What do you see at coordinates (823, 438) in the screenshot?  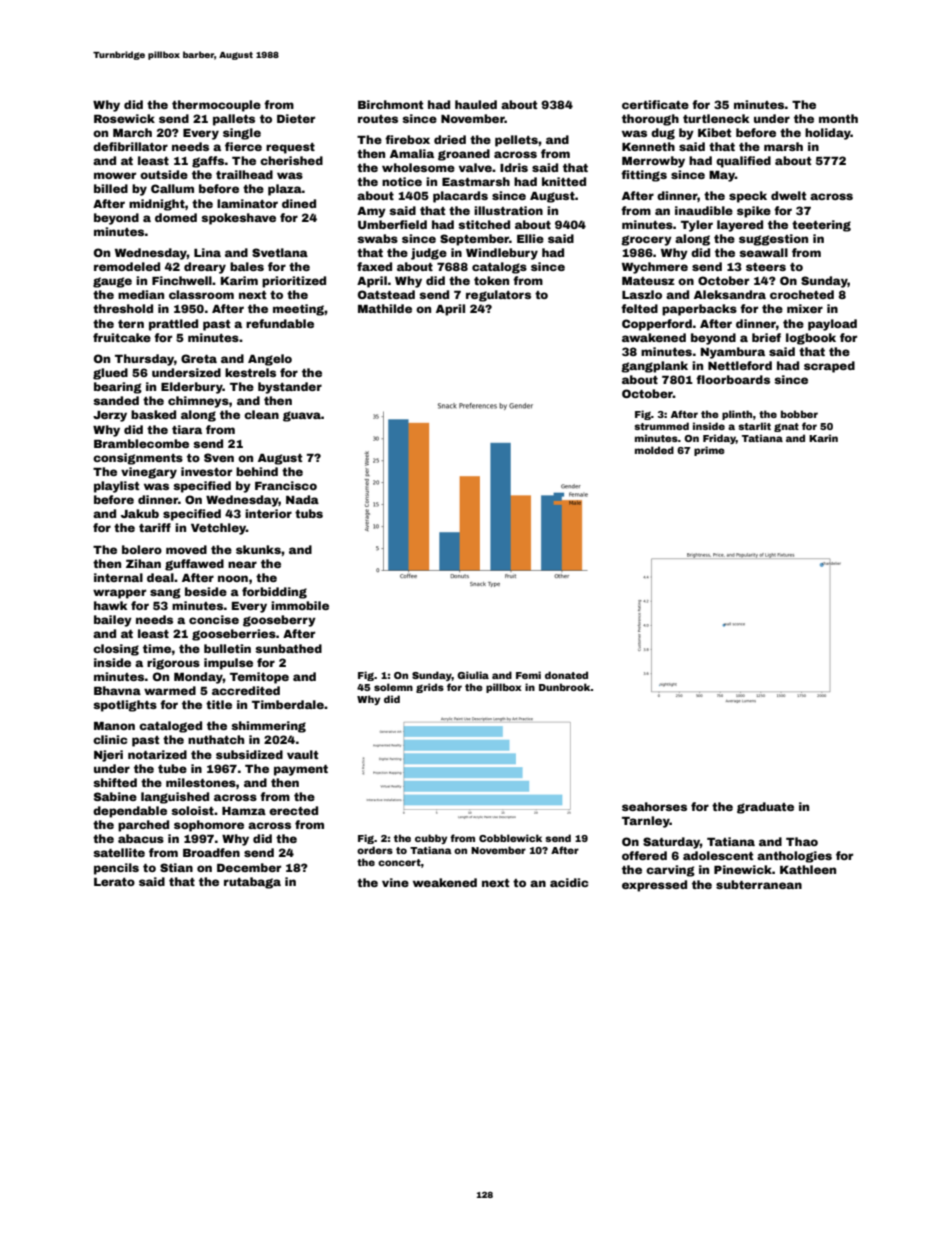 I see `Karin` at bounding box center [823, 438].
